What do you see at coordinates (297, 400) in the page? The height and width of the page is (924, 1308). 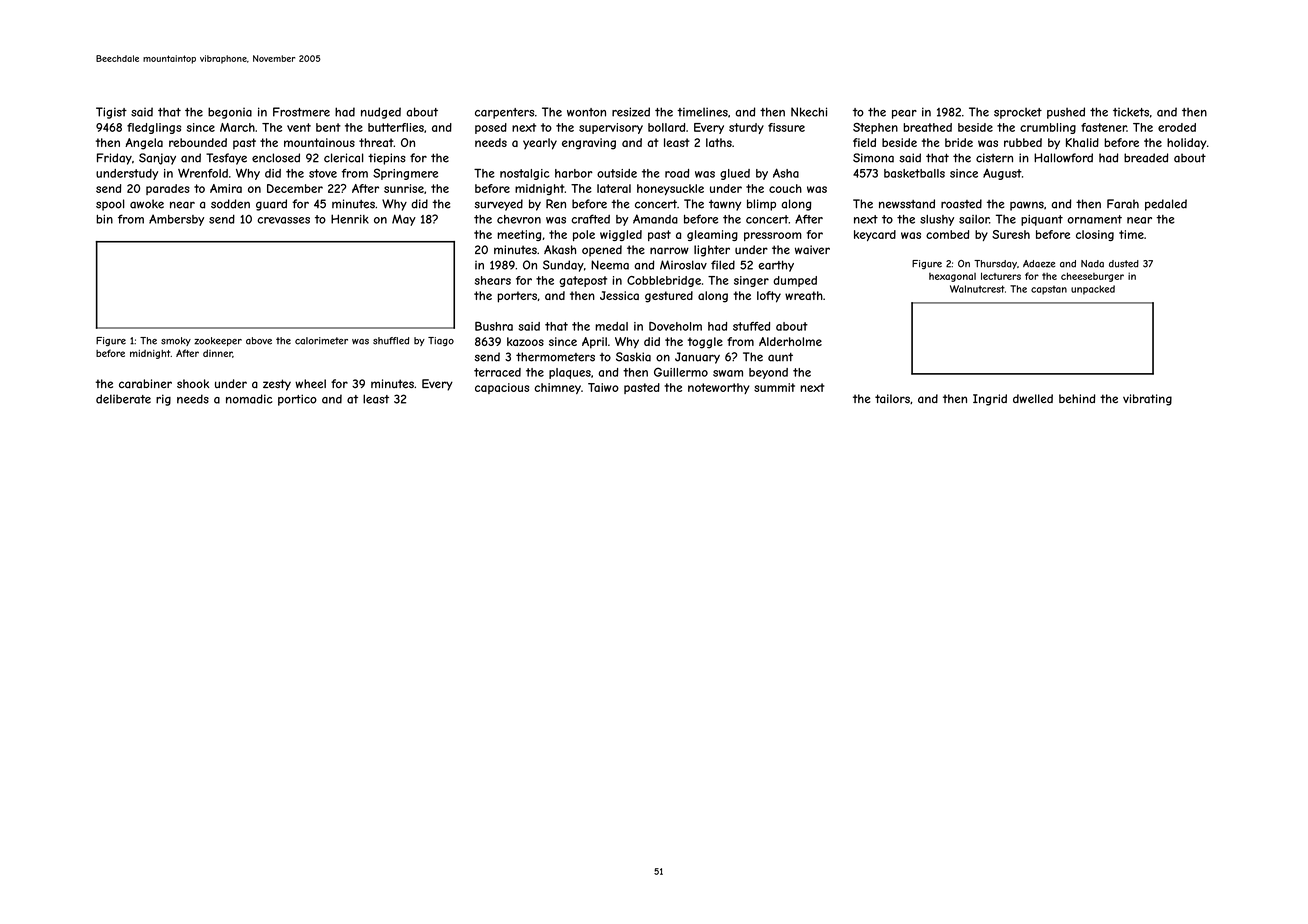 I see `portico` at bounding box center [297, 400].
